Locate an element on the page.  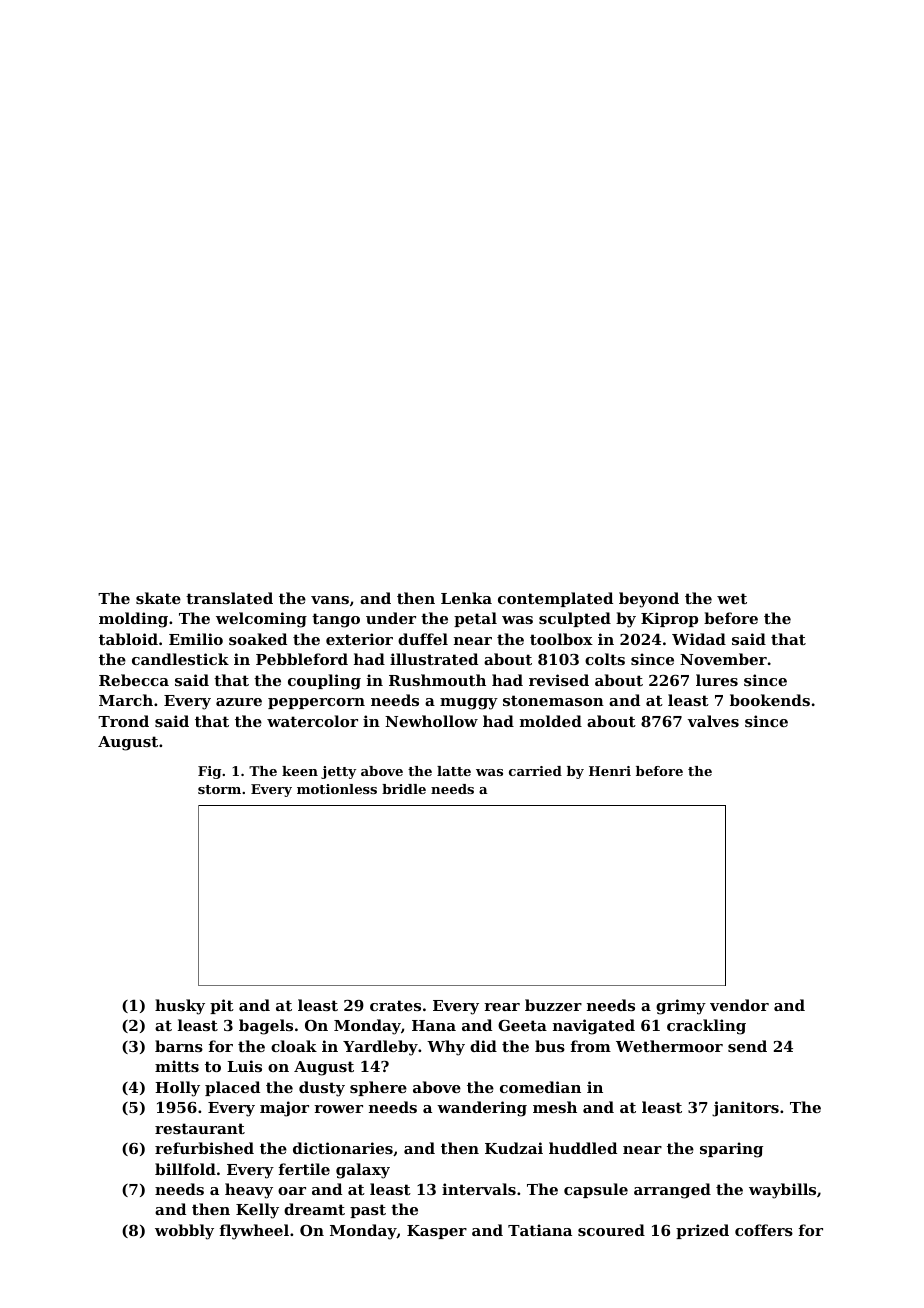
Tatiana is located at coordinates (540, 1230).
